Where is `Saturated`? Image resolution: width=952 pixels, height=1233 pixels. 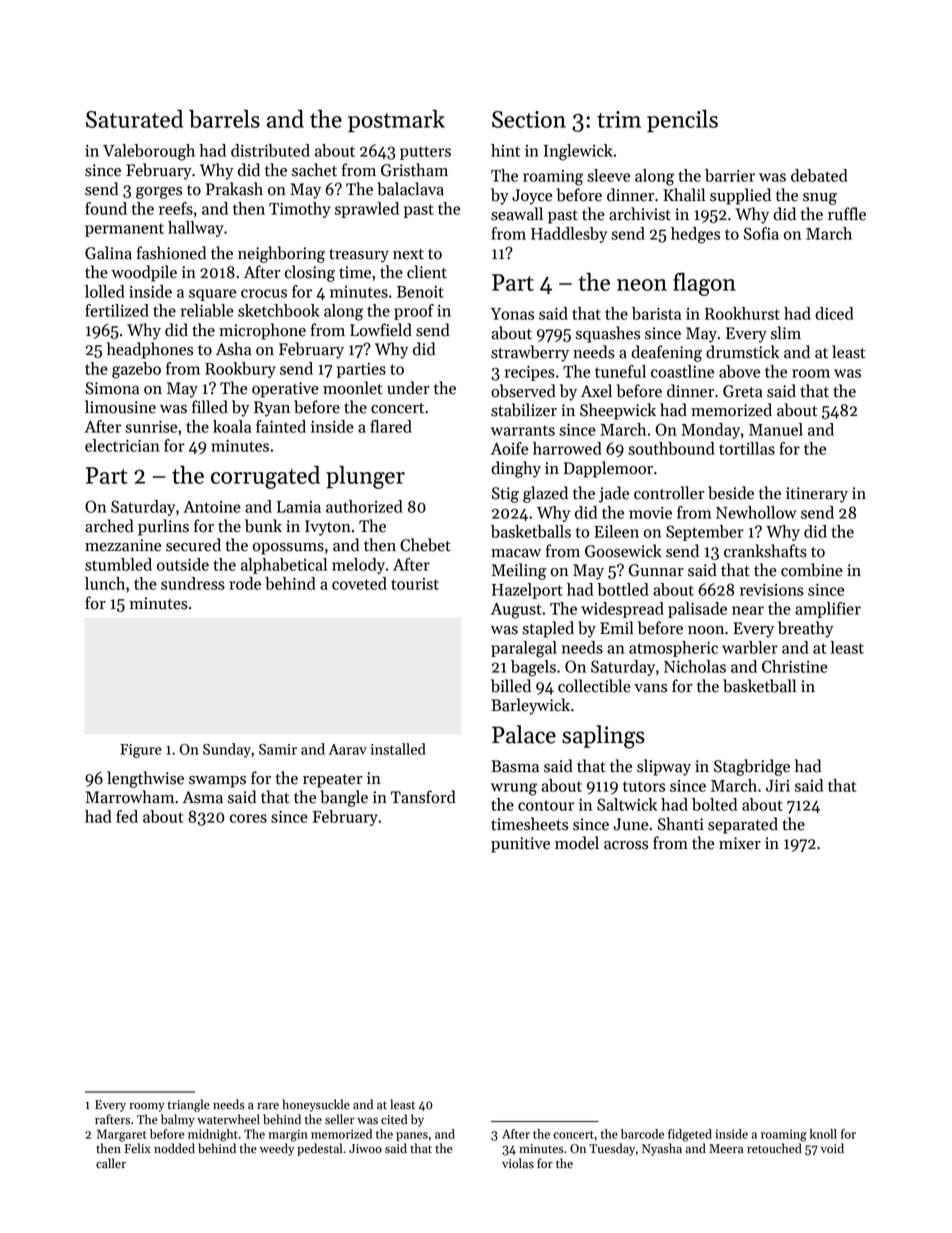
Saturated is located at coordinates (134, 119).
